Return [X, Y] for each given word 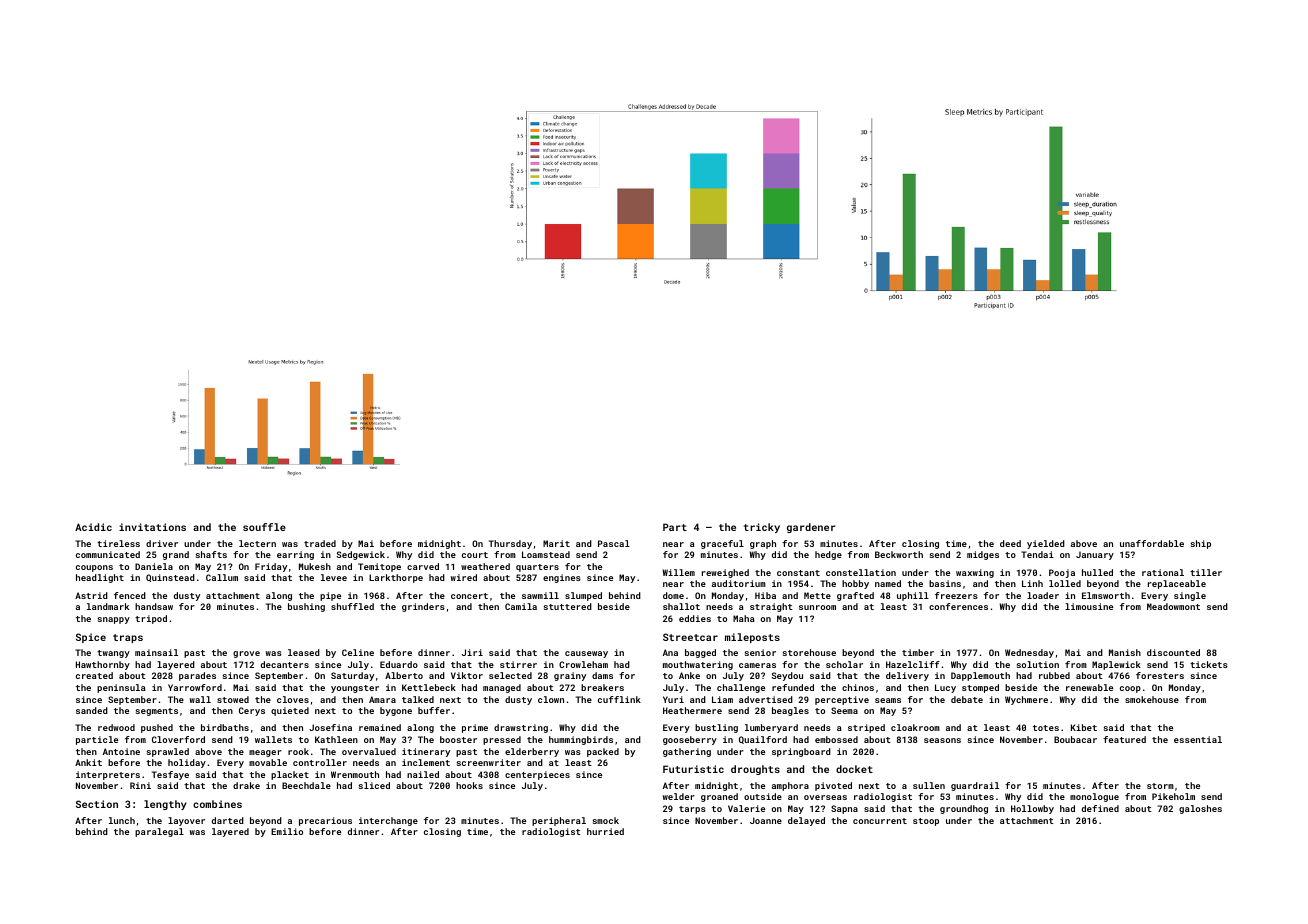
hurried [605, 831]
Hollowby [1032, 809]
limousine [1089, 606]
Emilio [287, 831]
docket [854, 769]
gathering [687, 752]
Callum [222, 577]
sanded [92, 710]
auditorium [739, 583]
